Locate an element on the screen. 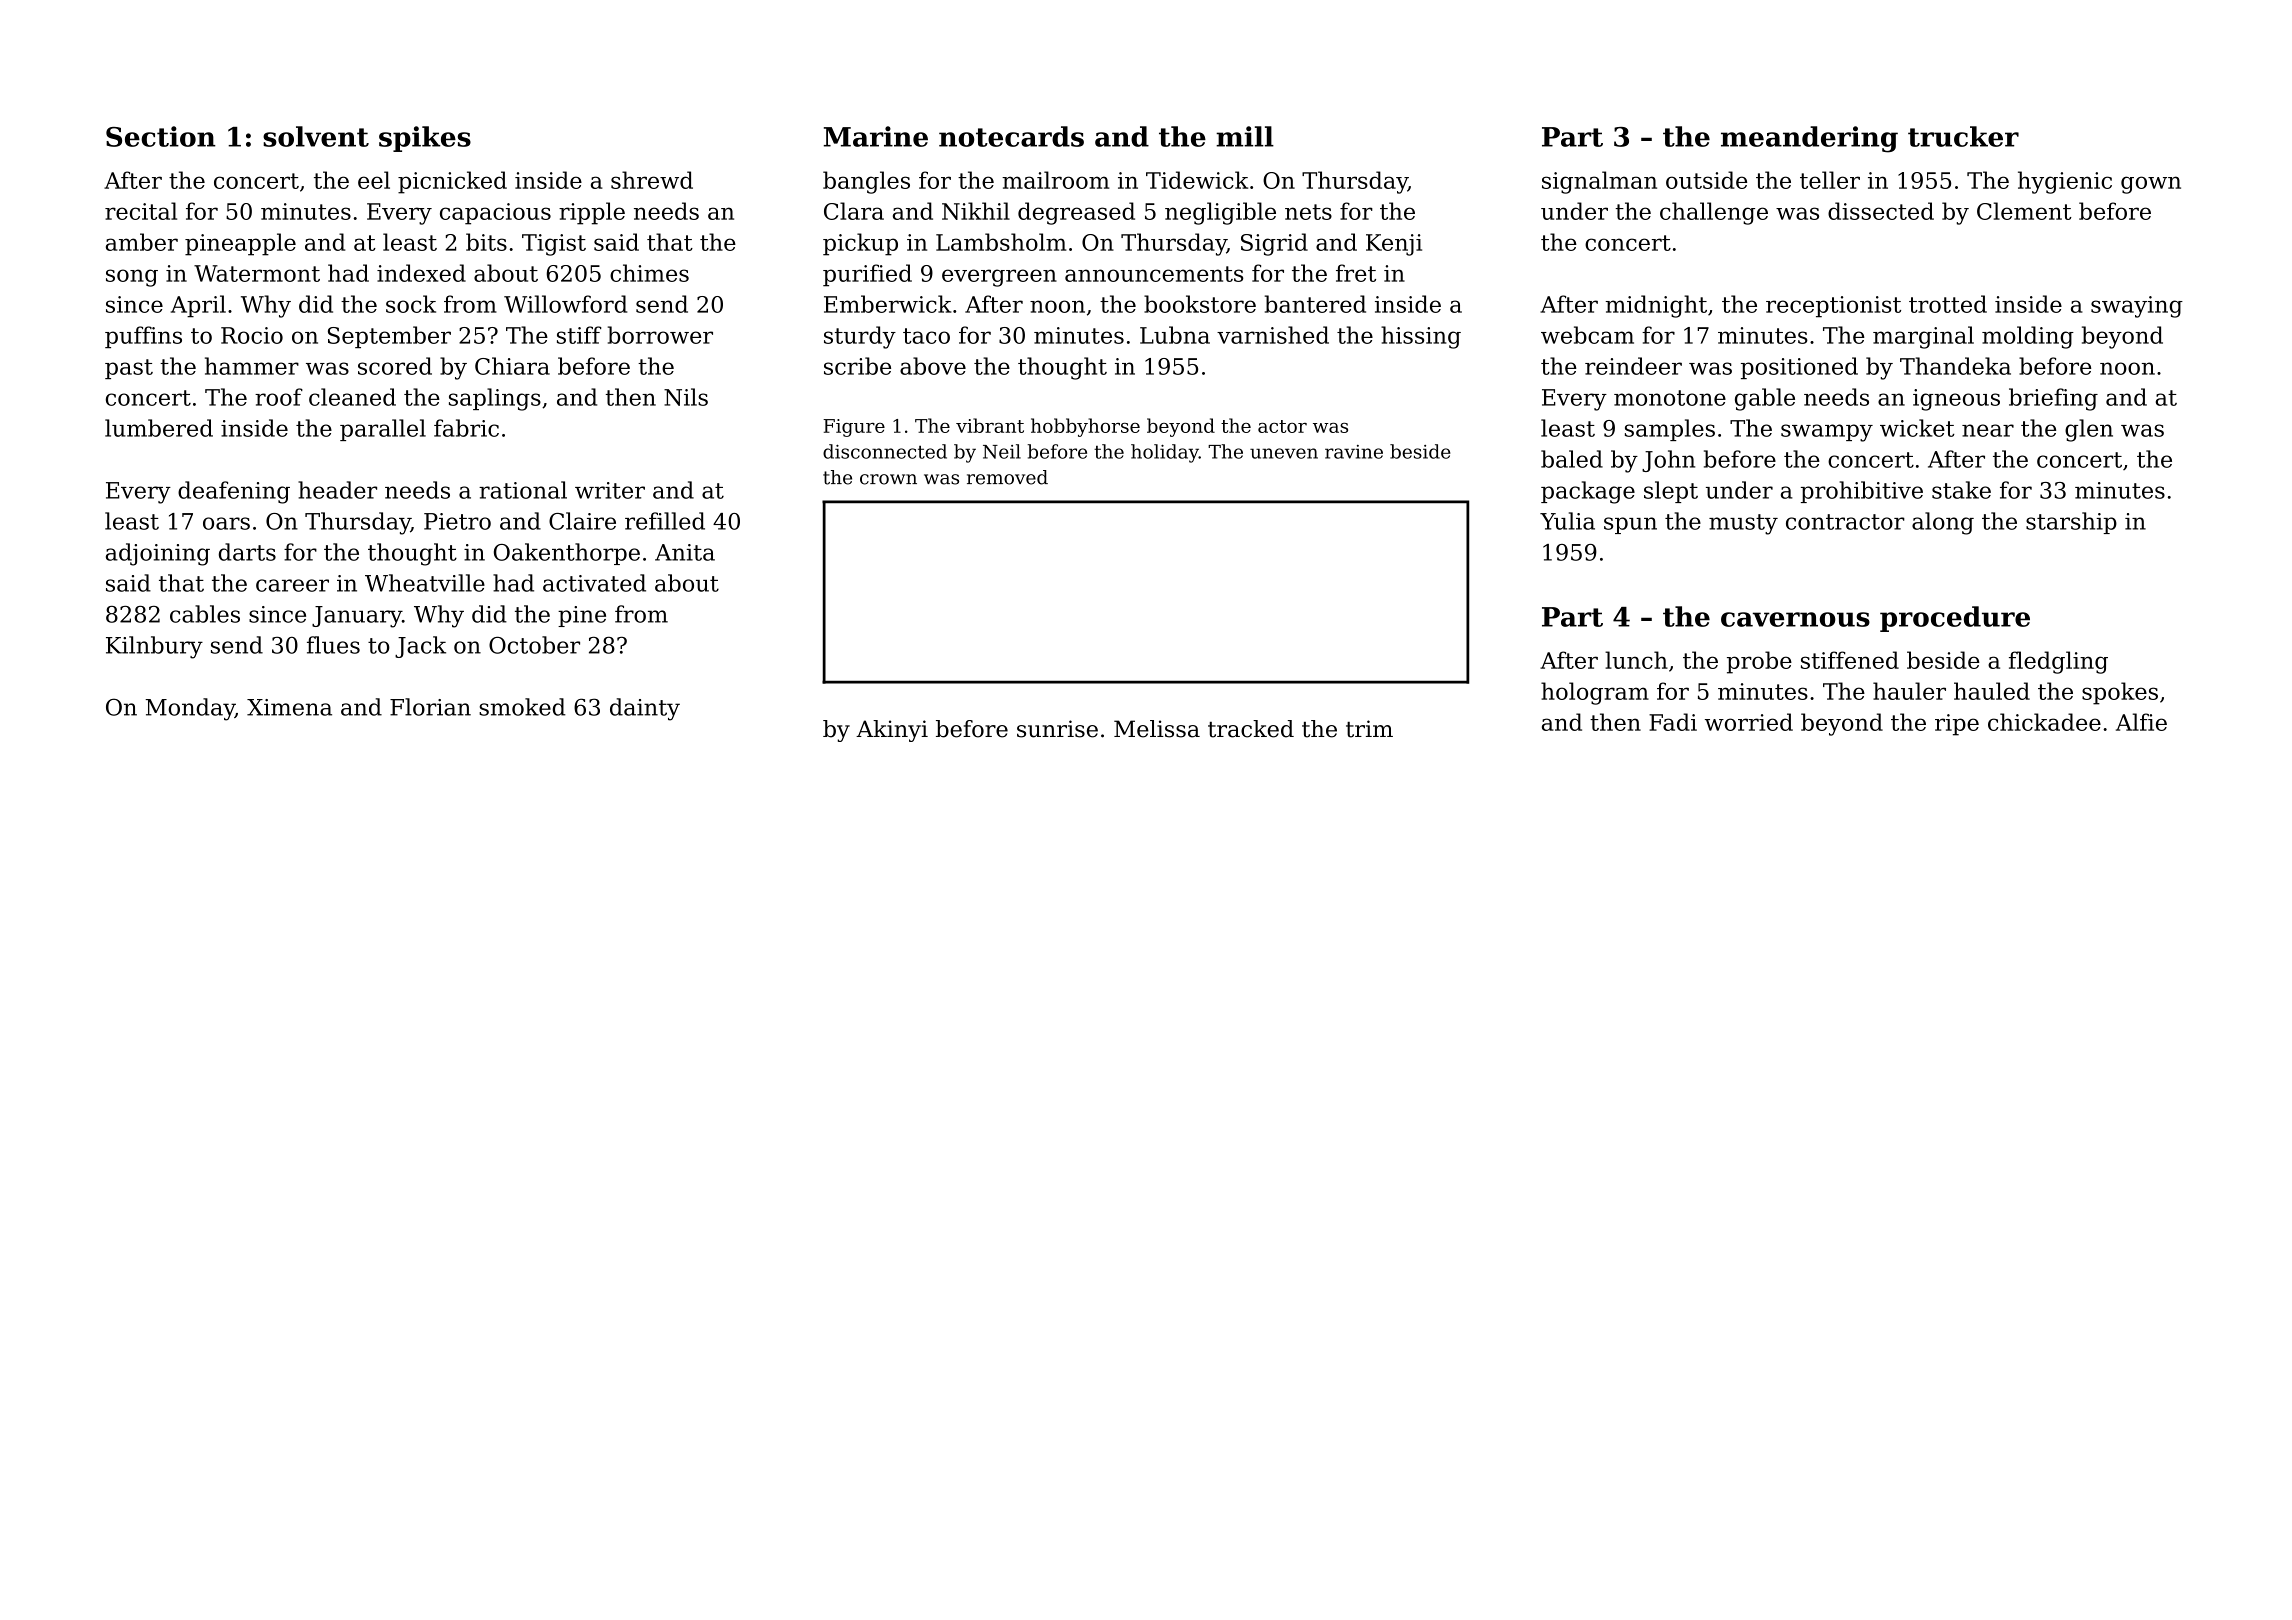 The height and width of the screenshot is (1620, 2292). activated is located at coordinates (594, 583).
